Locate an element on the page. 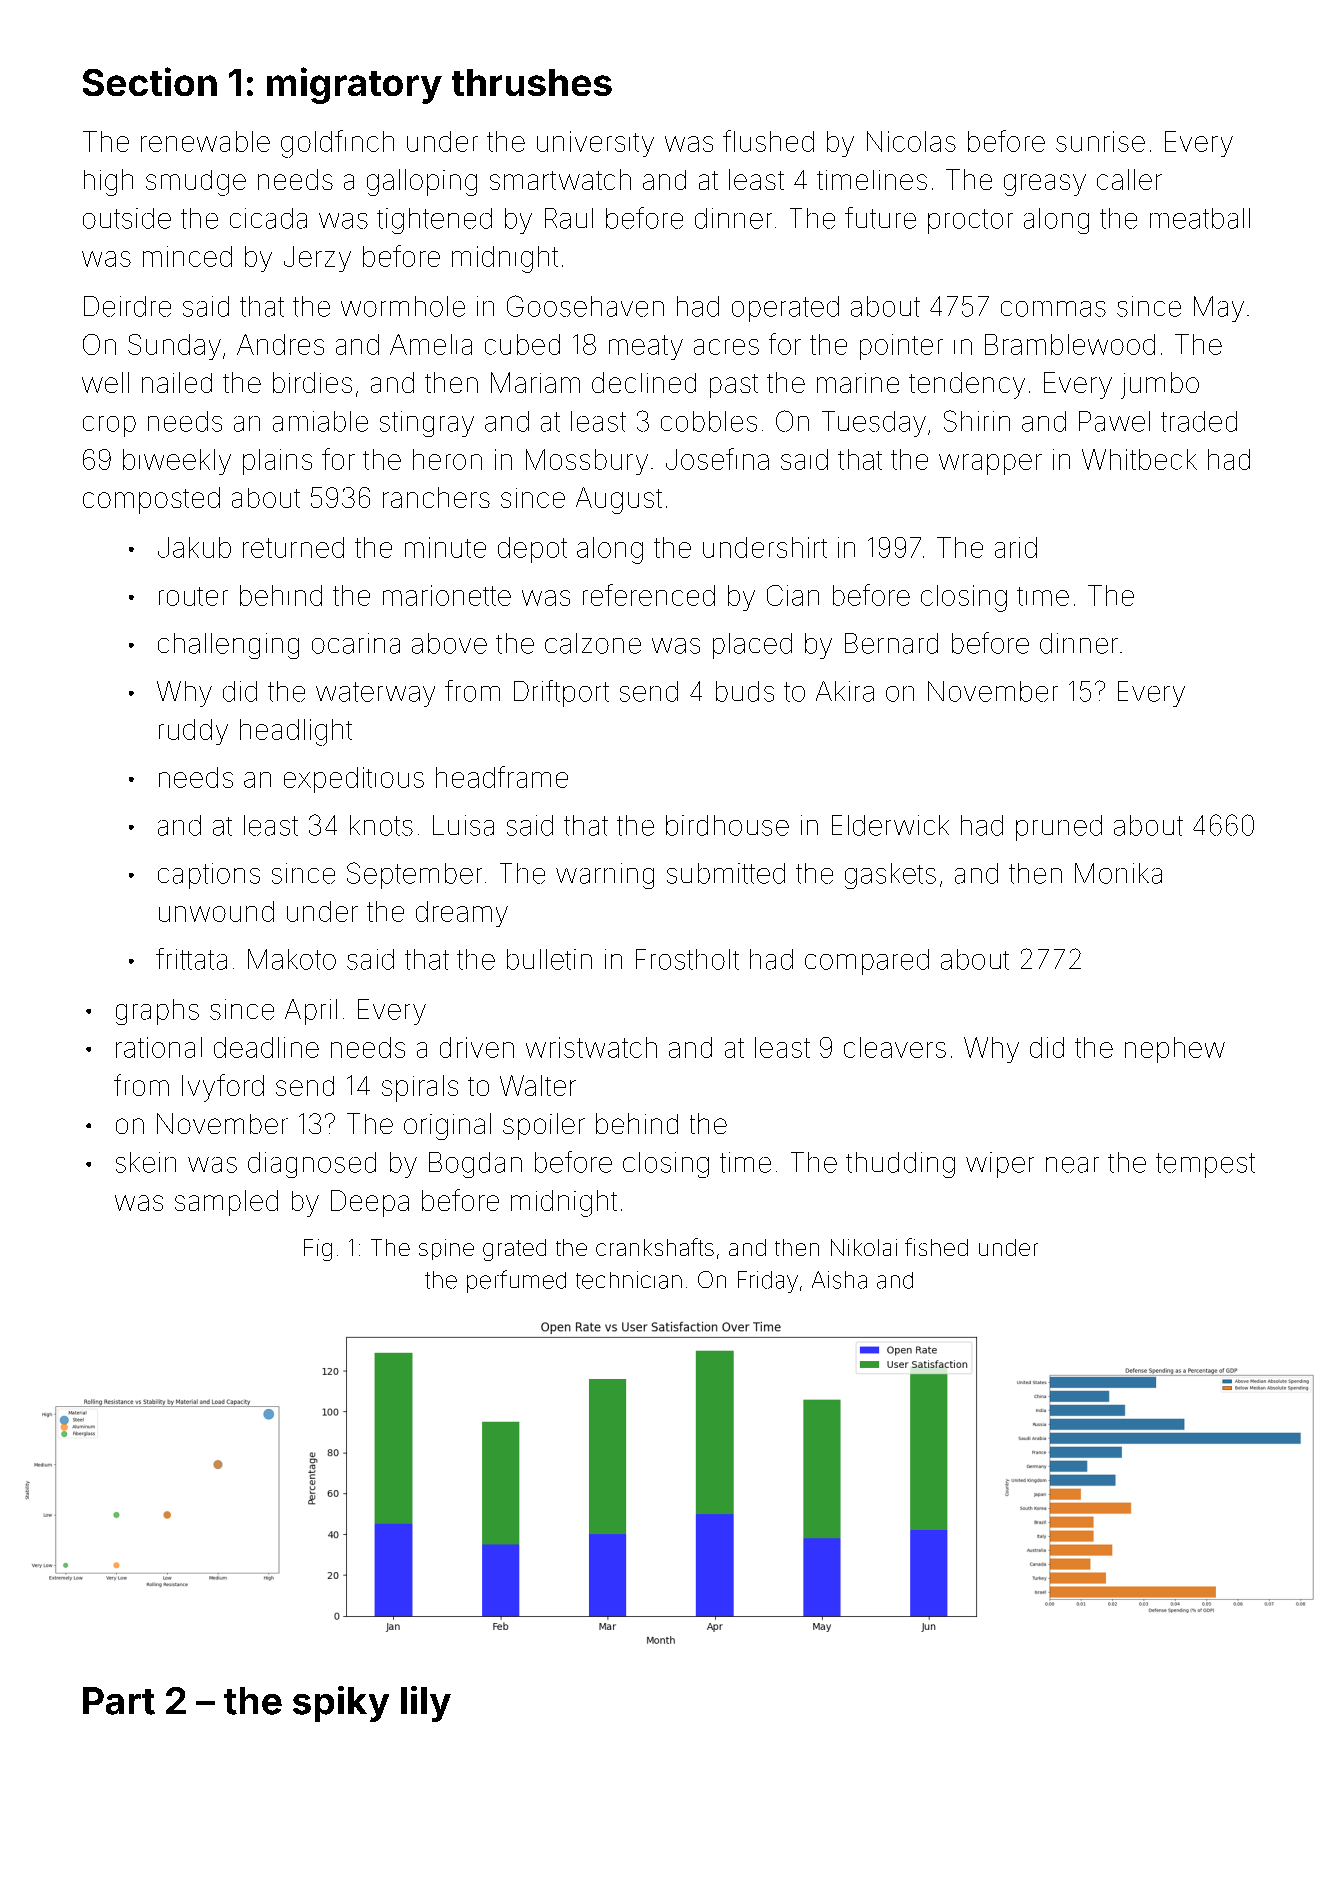 The height and width of the image is (1897, 1341). Section is located at coordinates (150, 81).
